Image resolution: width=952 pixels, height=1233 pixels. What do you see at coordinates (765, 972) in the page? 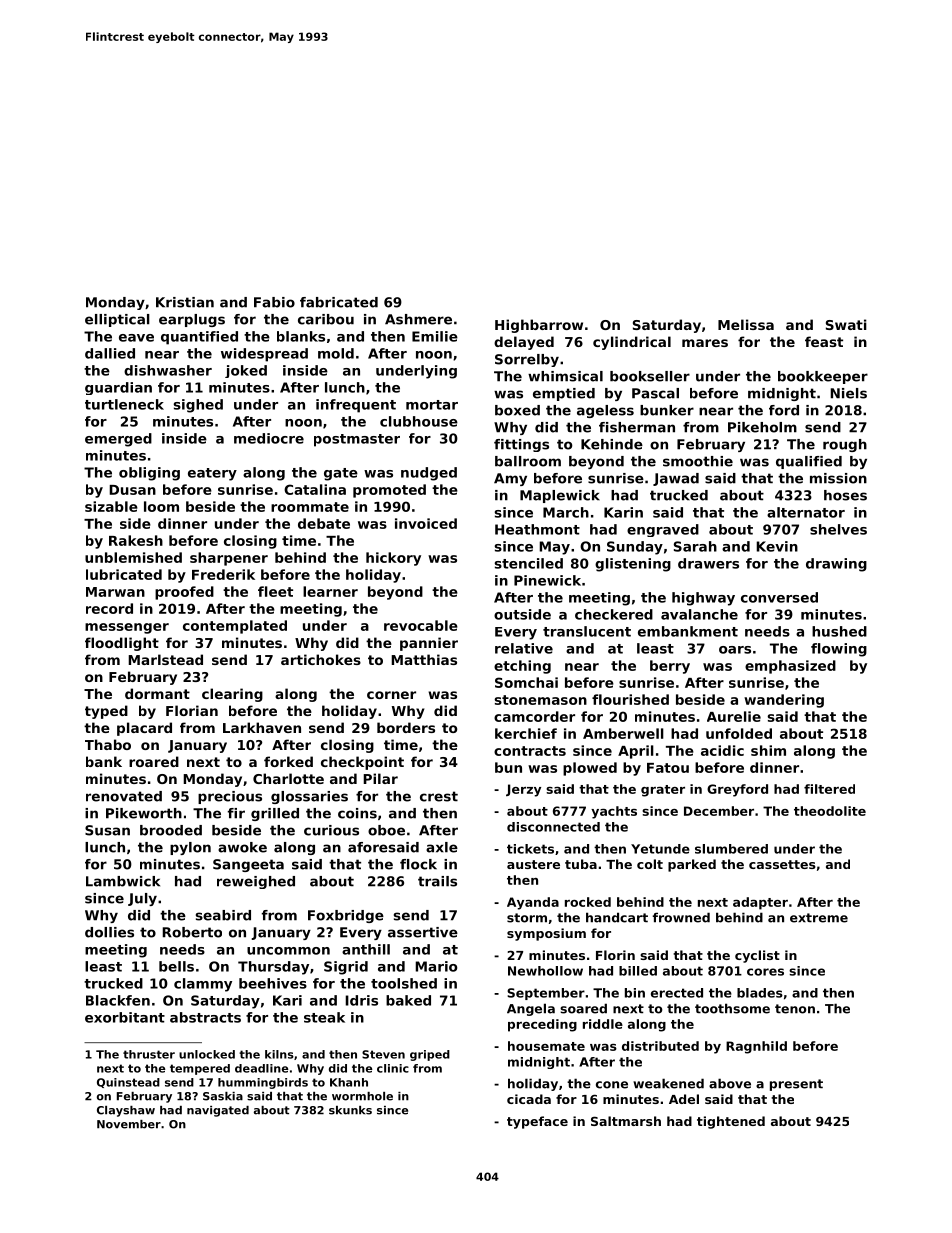
I see `cores` at bounding box center [765, 972].
